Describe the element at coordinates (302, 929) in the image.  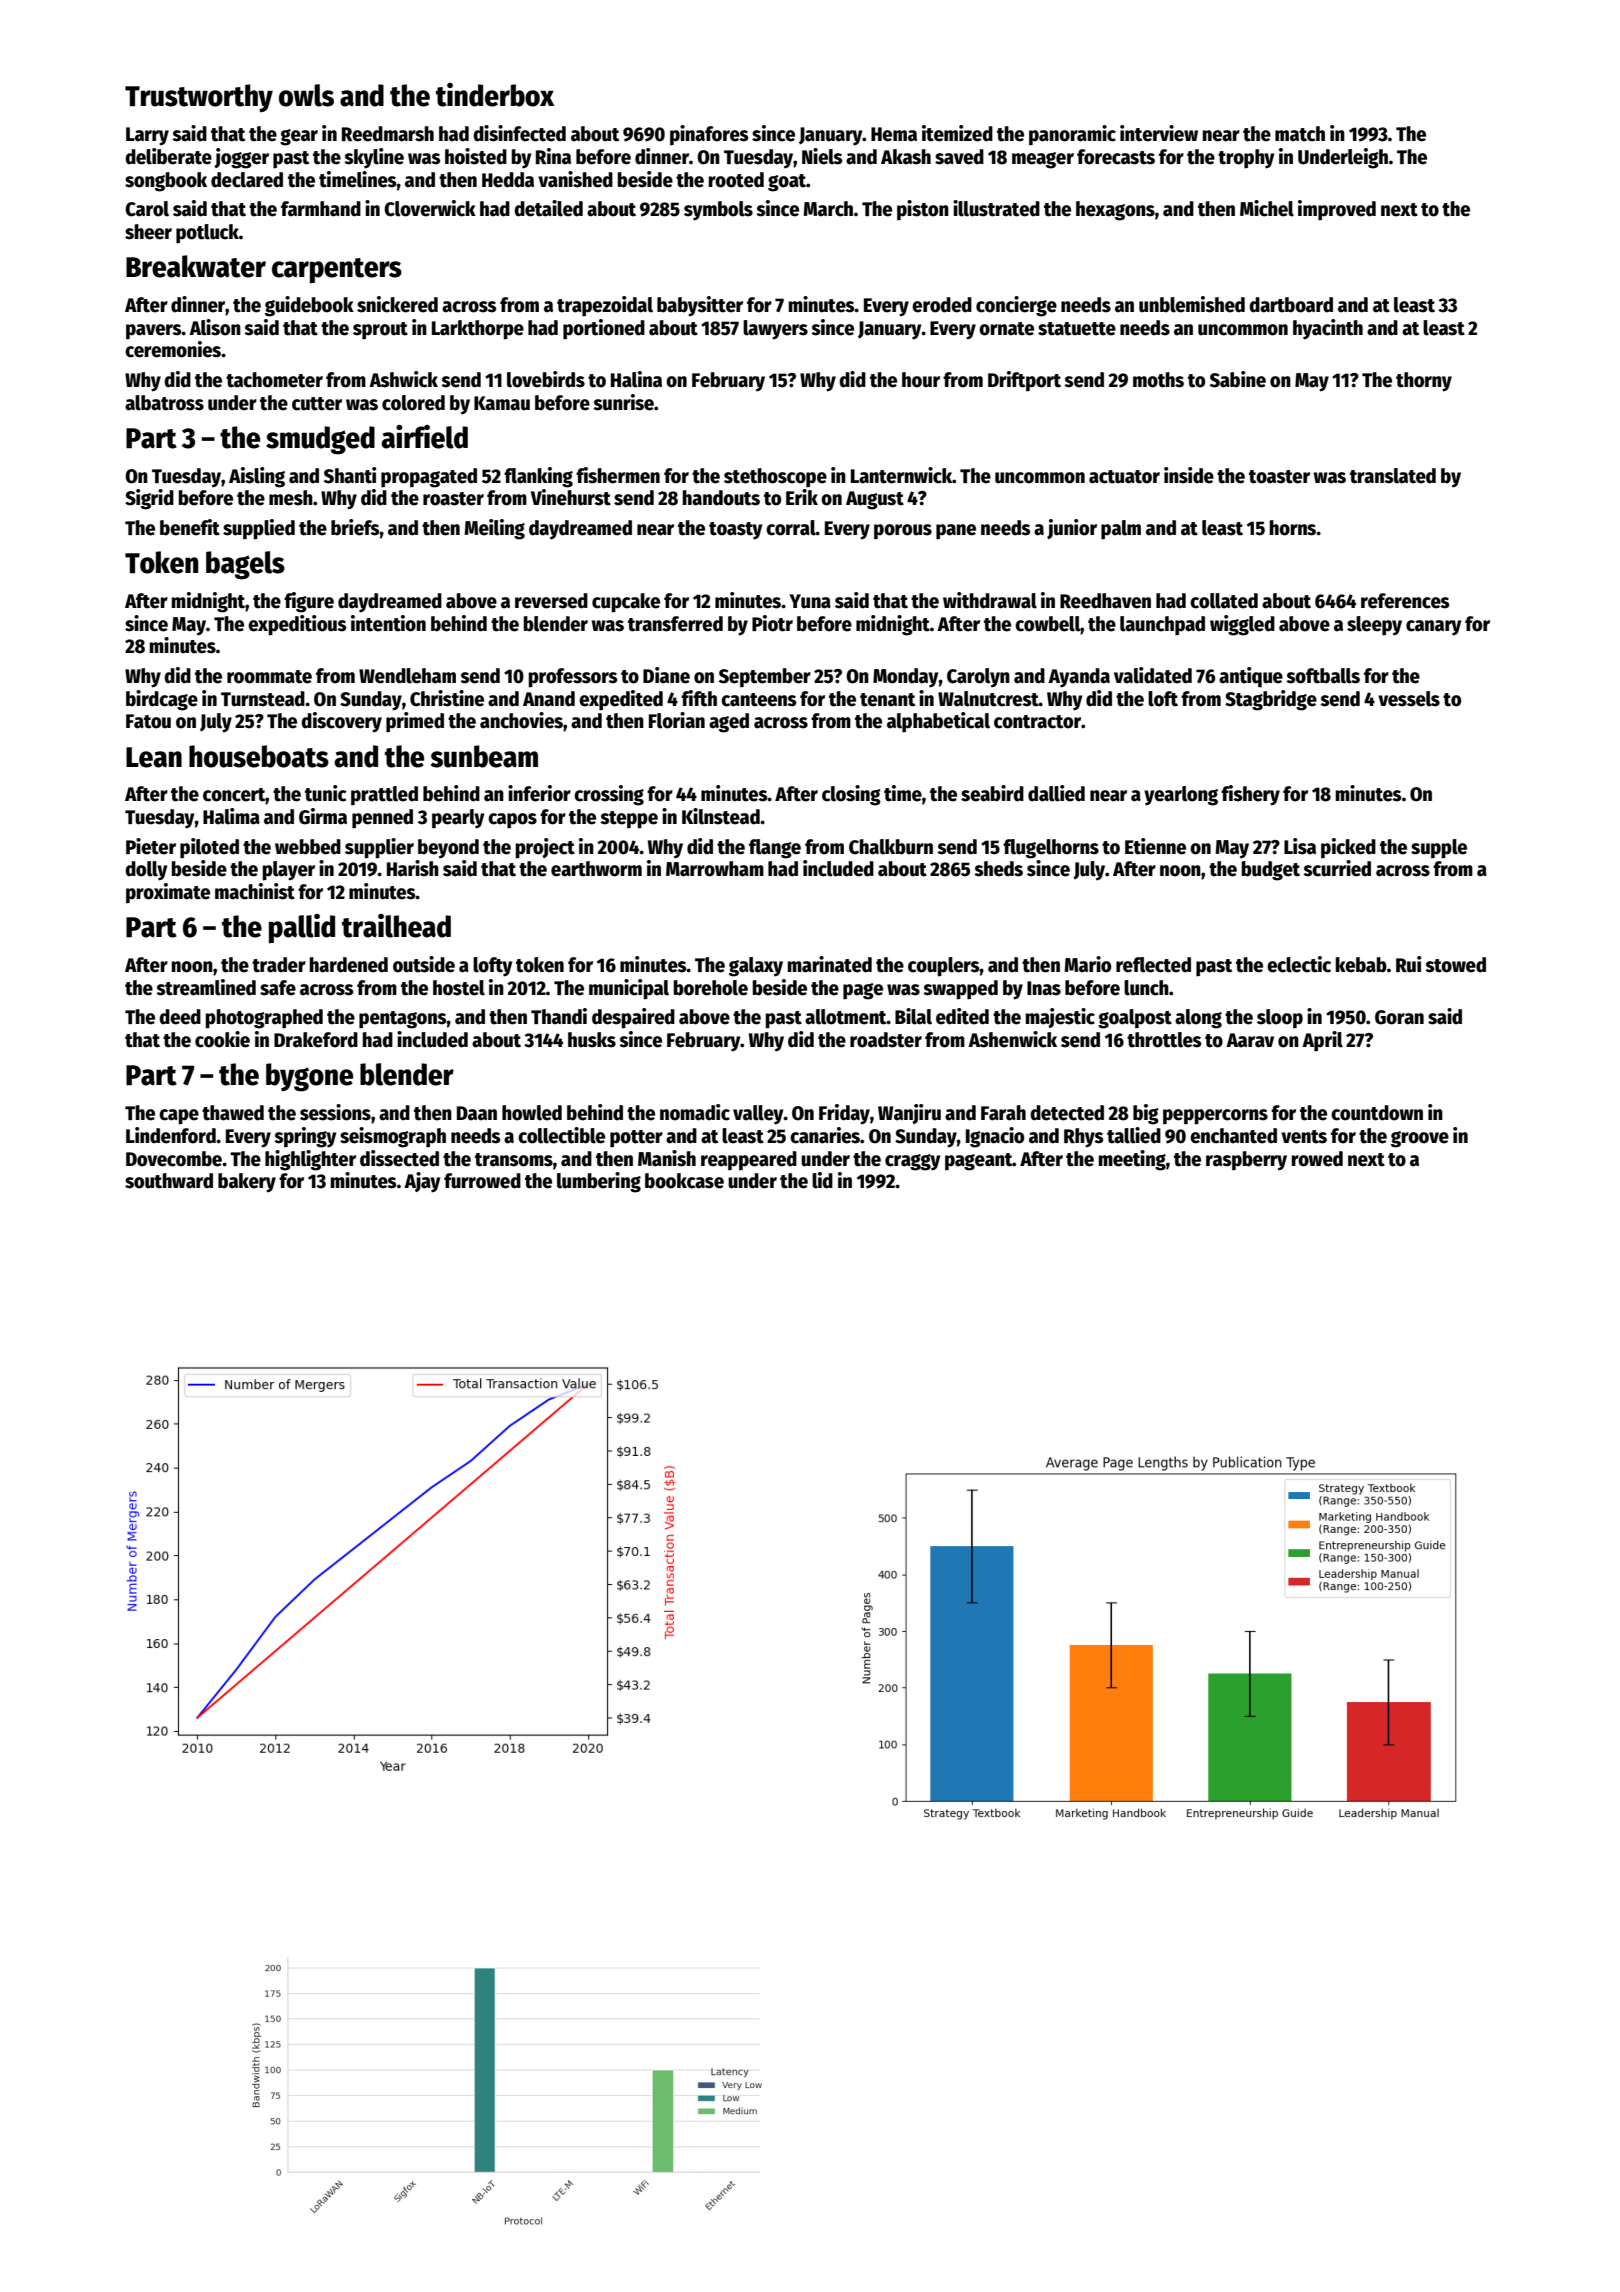
I see `pallid` at that location.
